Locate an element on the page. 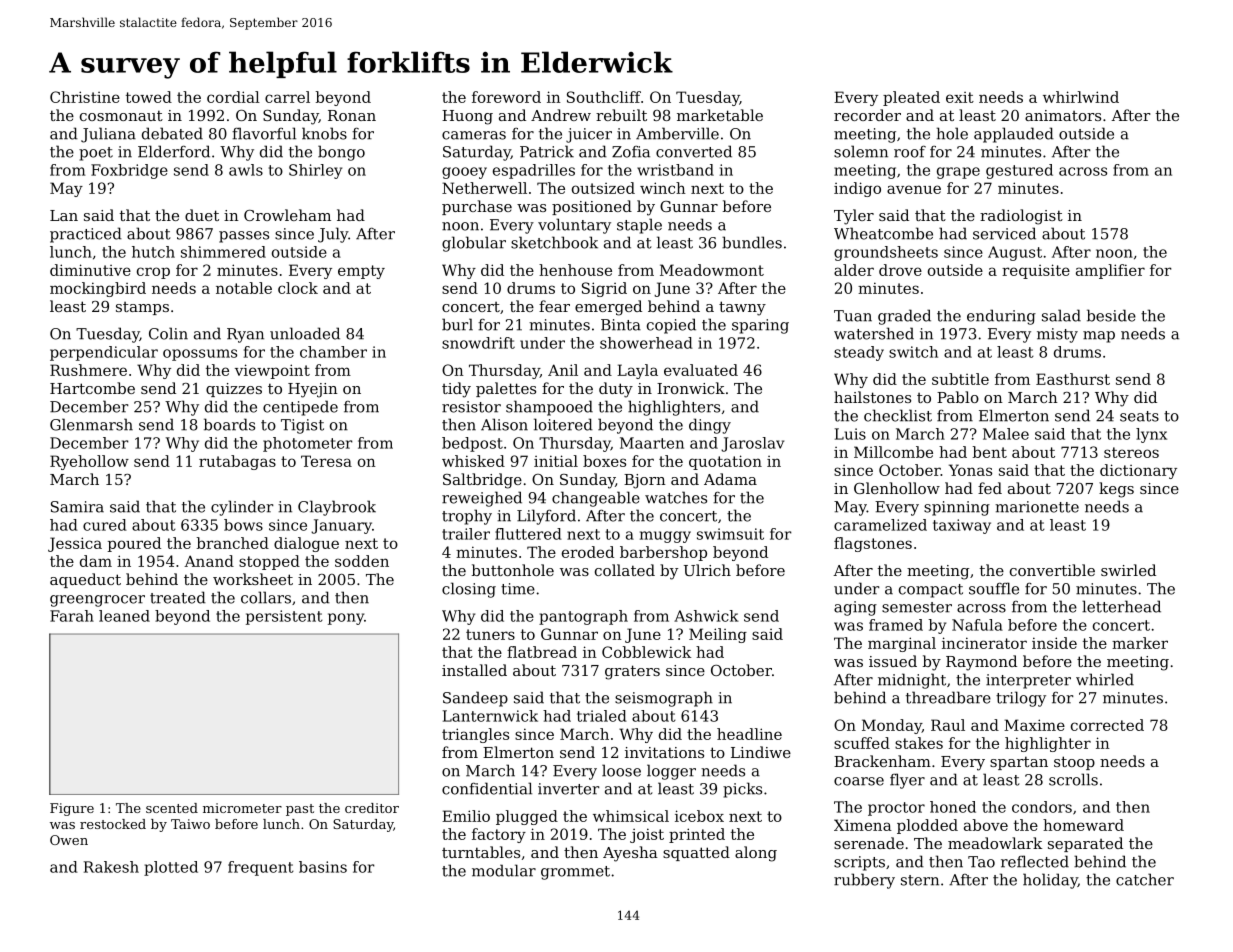 The image size is (1233, 952). whirlwind is located at coordinates (1081, 97).
